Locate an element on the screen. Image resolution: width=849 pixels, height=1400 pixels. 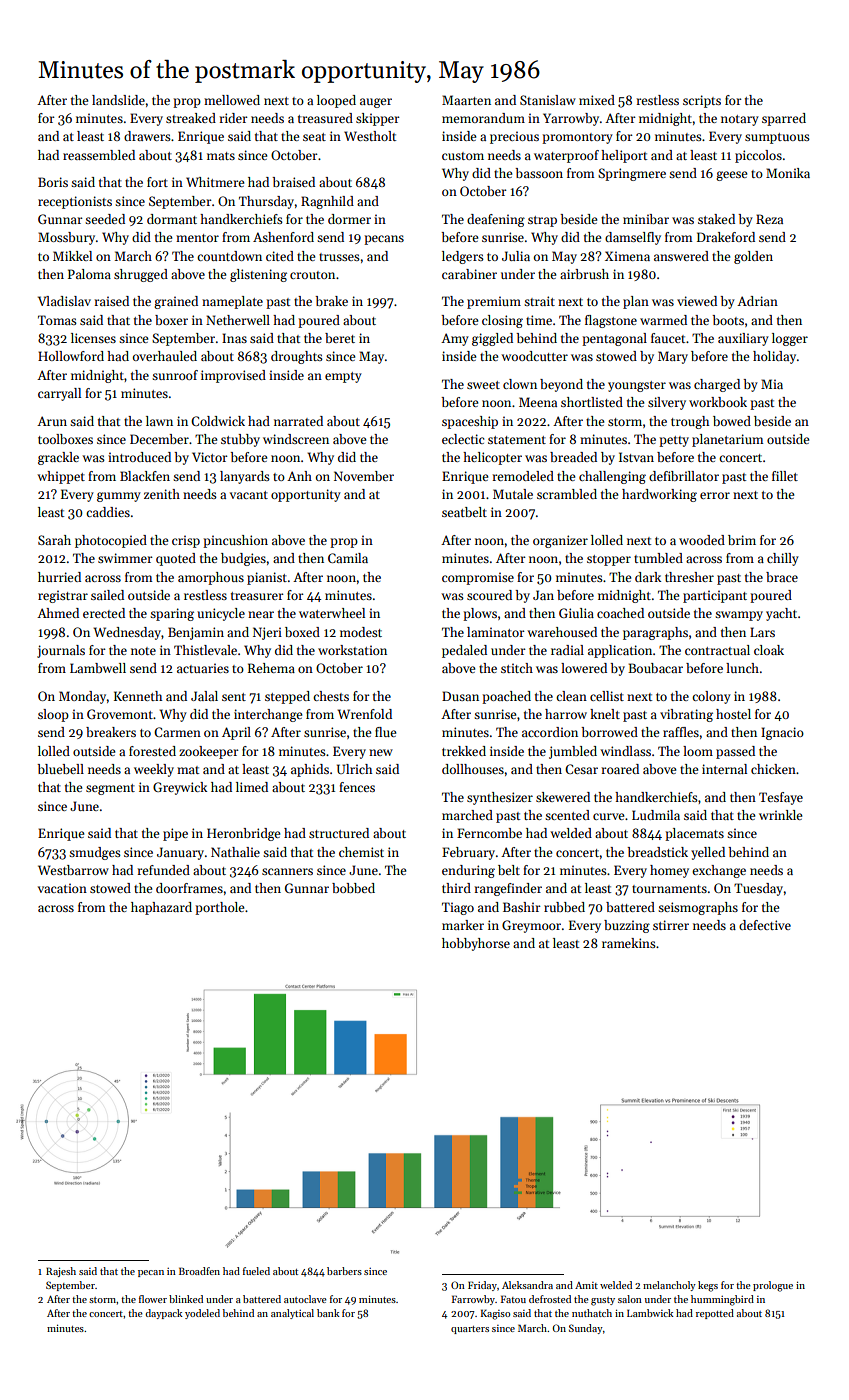
caddies is located at coordinates (108, 512).
